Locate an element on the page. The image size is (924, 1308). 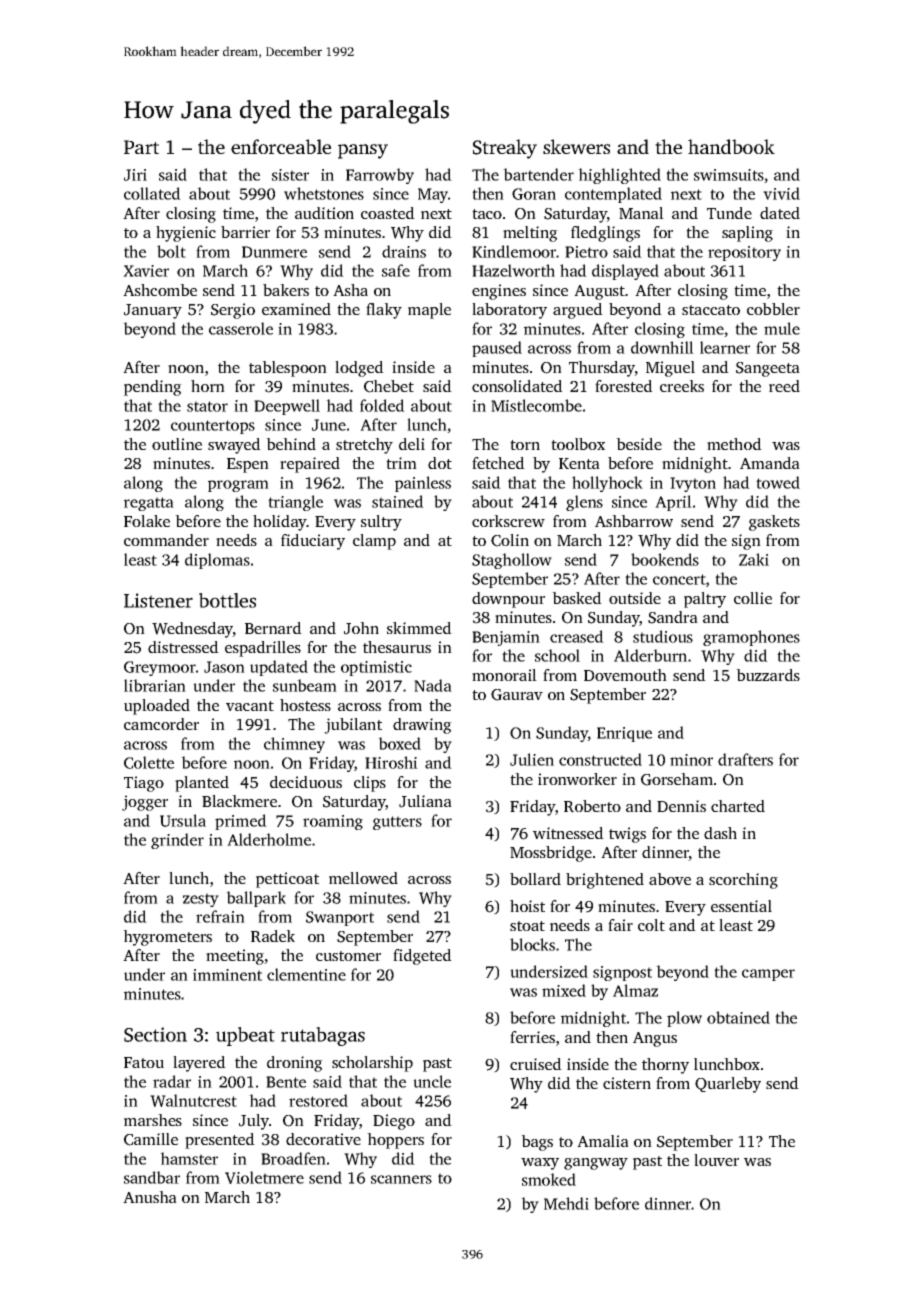
zesty is located at coordinates (201, 900).
